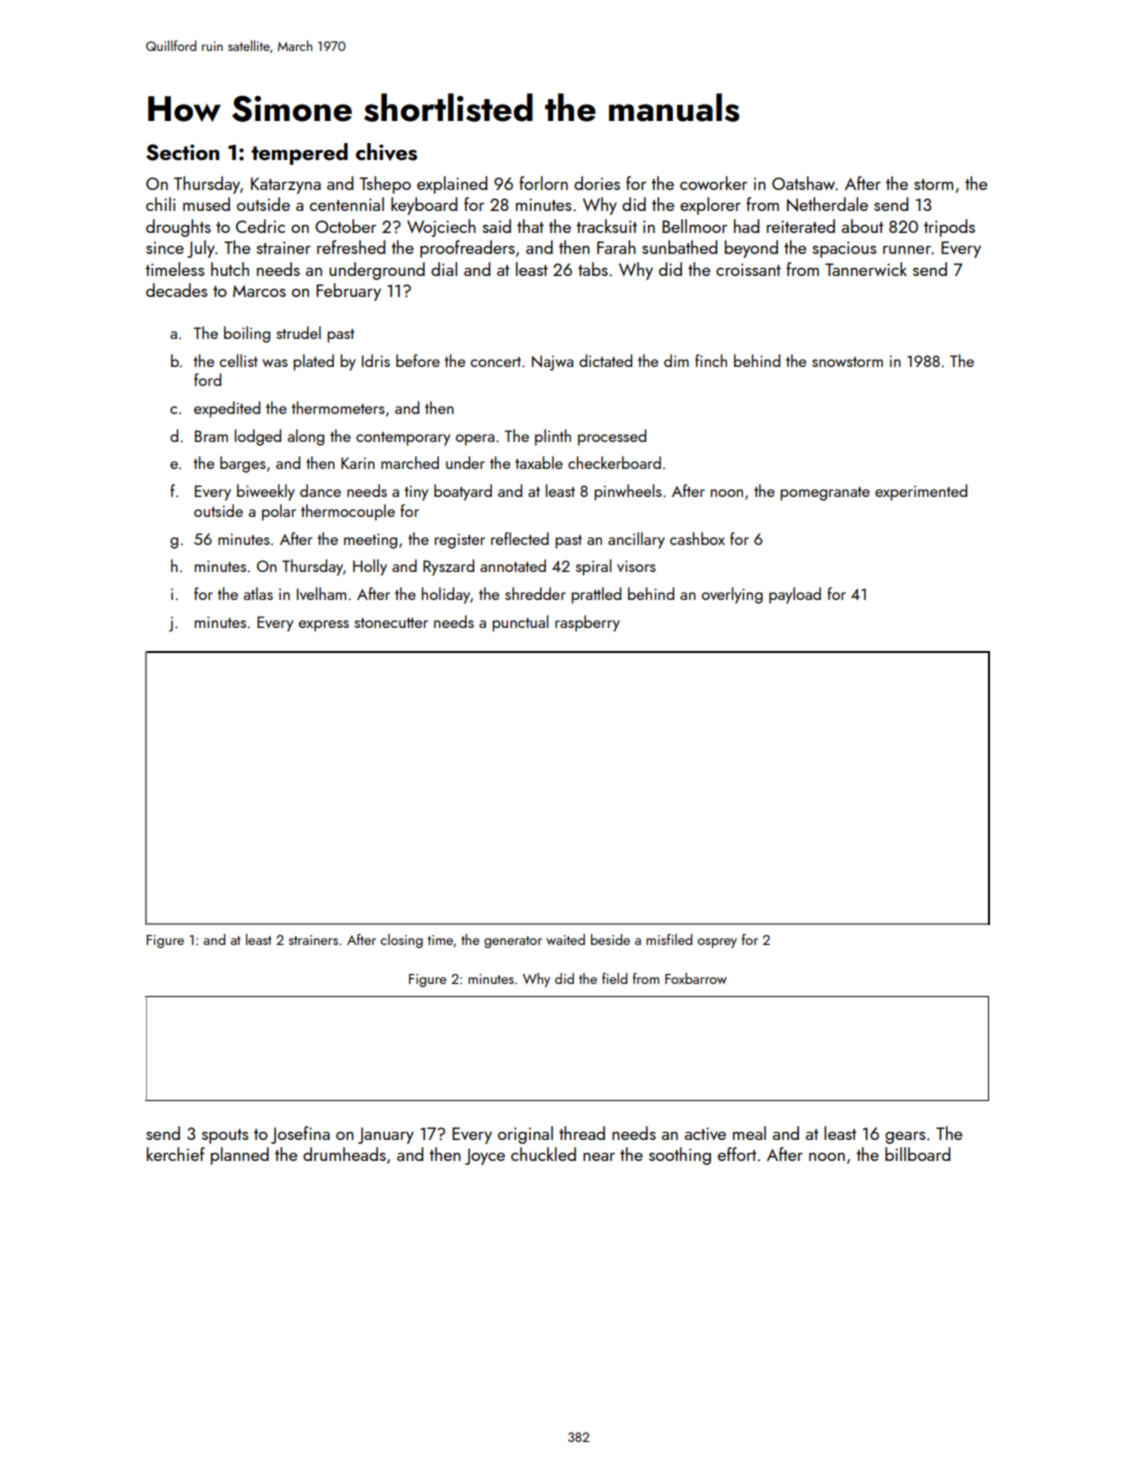  Describe the element at coordinates (520, 623) in the document. I see `punctual` at that location.
